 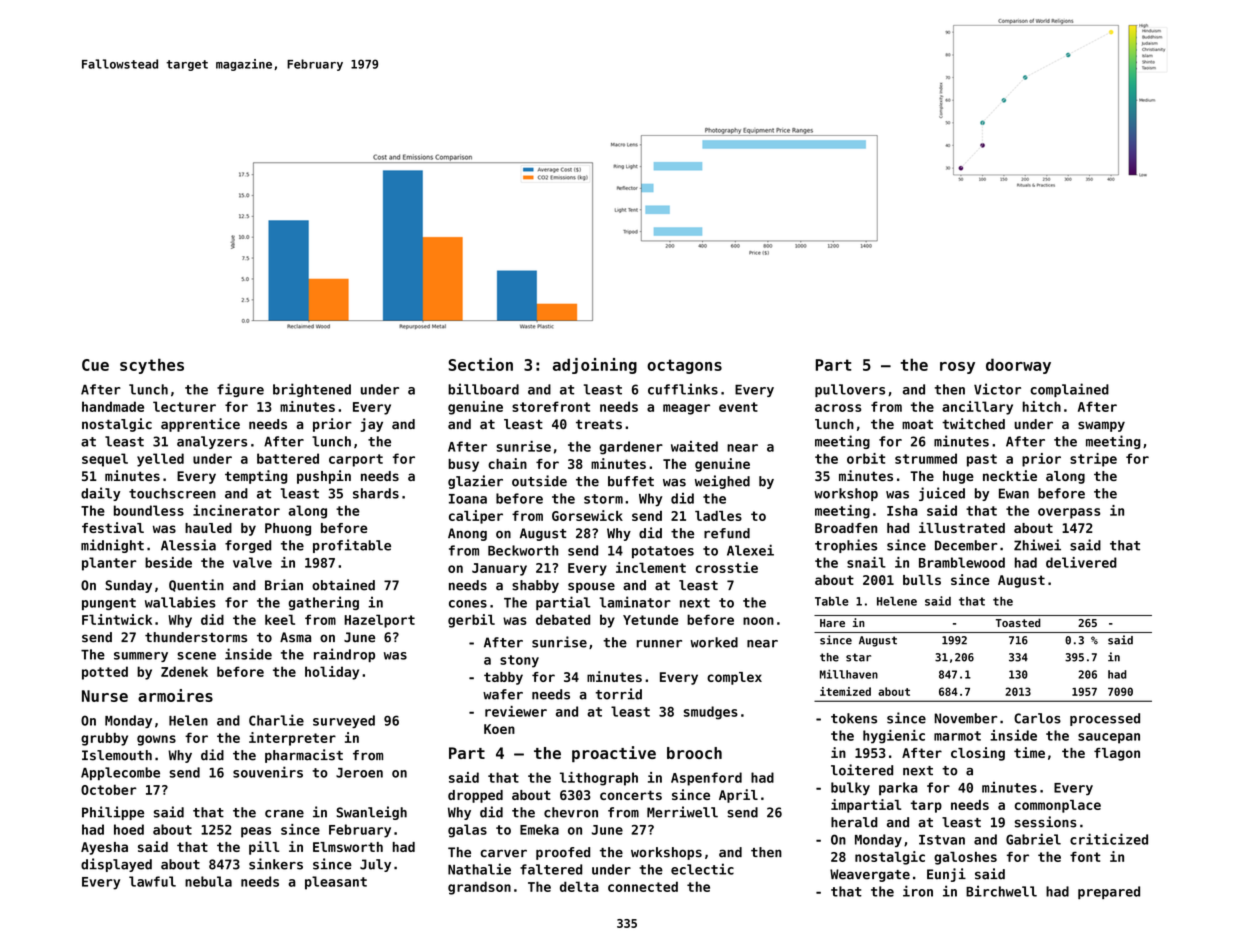 What do you see at coordinates (866, 562) in the page?
I see `snail` at bounding box center [866, 562].
